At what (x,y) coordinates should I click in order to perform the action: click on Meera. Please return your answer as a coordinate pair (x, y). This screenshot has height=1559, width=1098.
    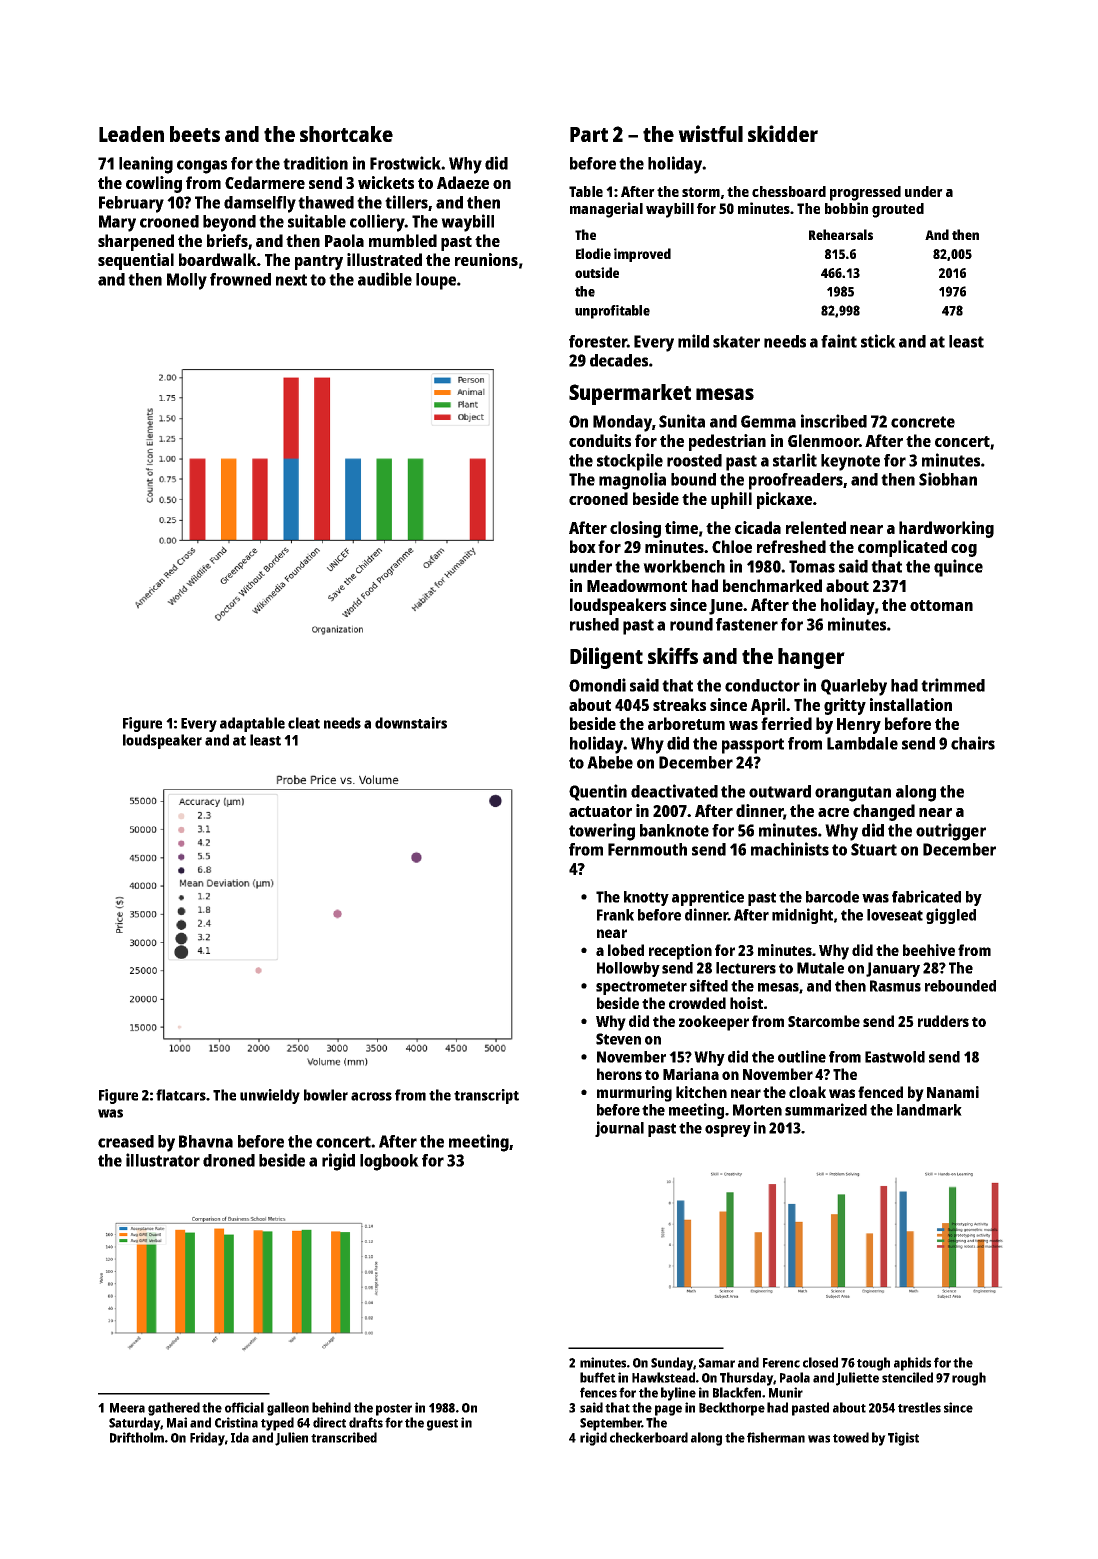
    Looking at the image, I should click on (127, 1408).
